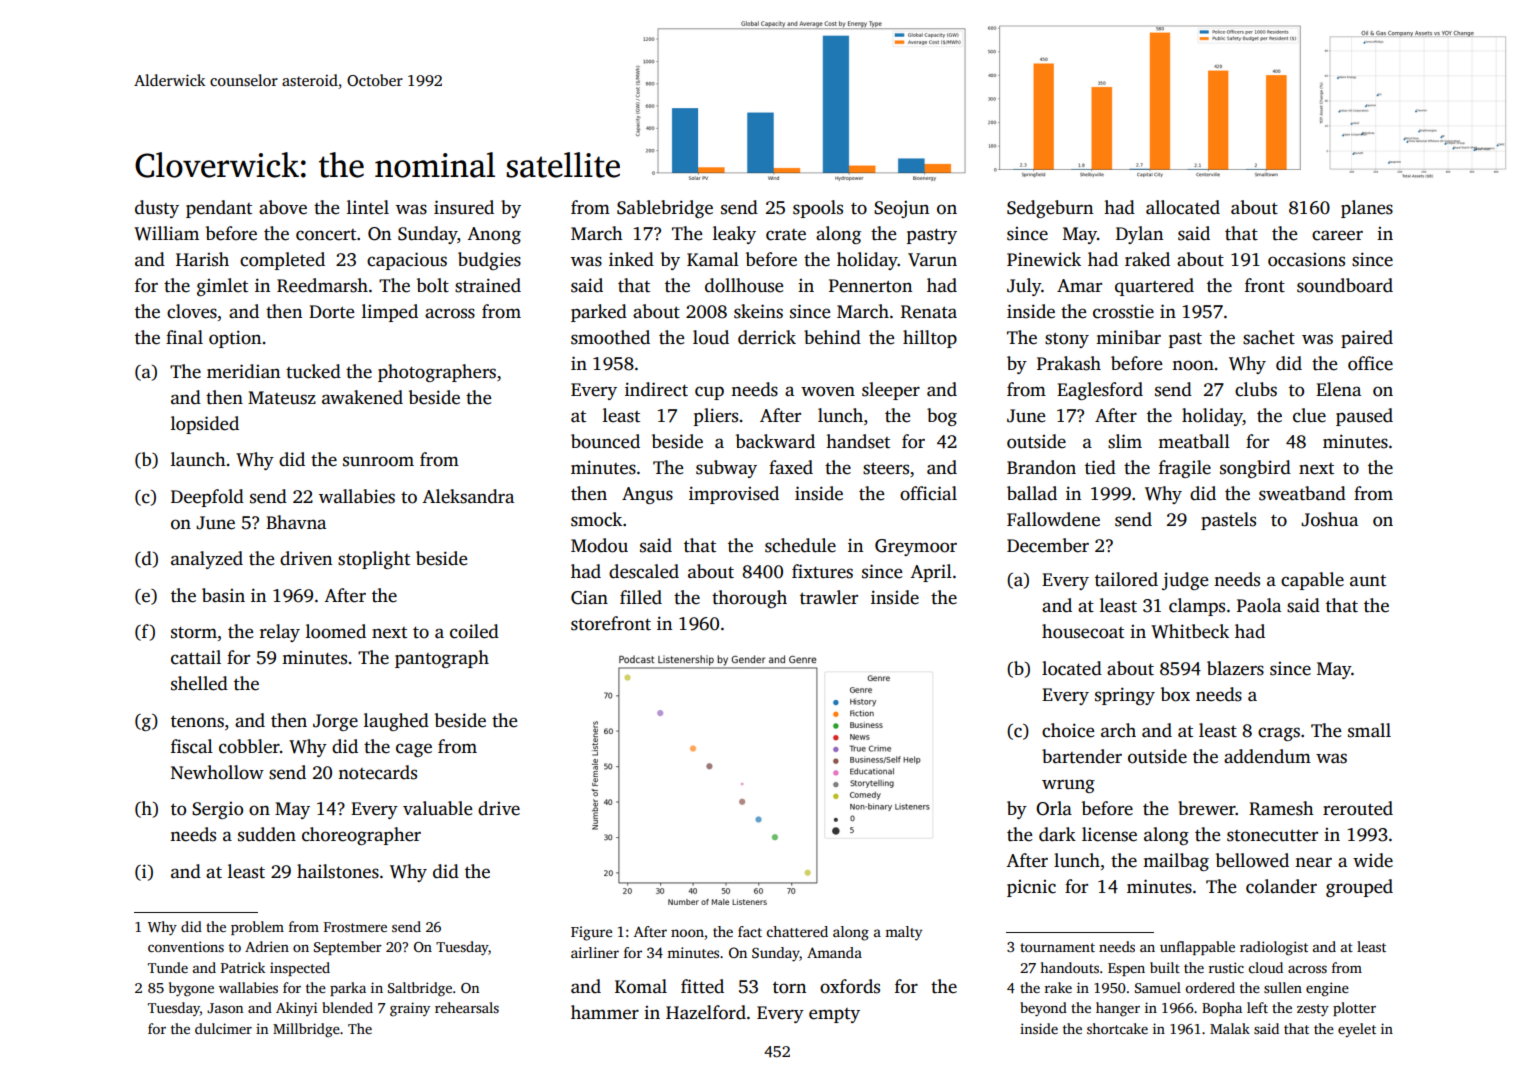 This page has height=1080, width=1528. What do you see at coordinates (1230, 1028) in the page?
I see `Malak` at bounding box center [1230, 1028].
